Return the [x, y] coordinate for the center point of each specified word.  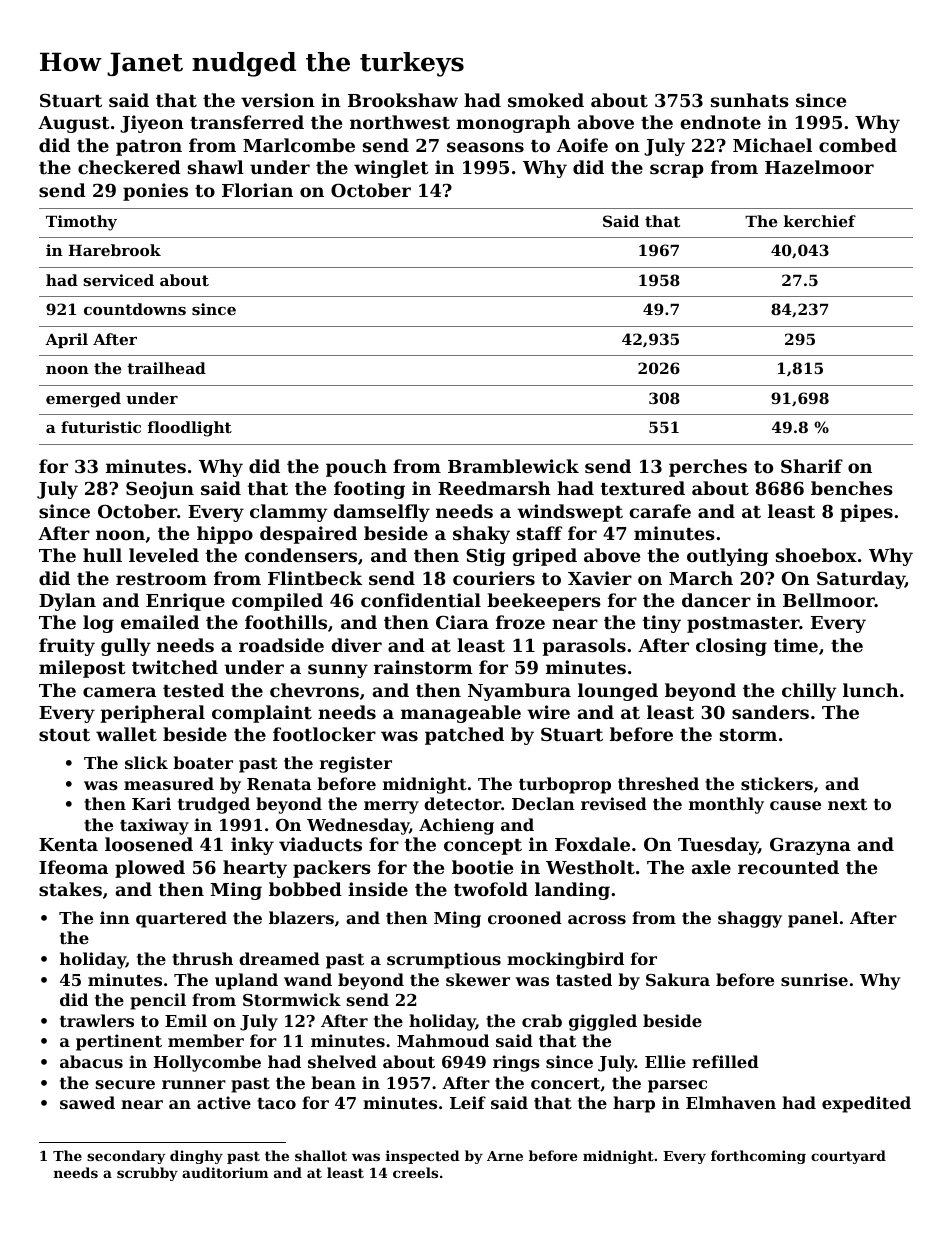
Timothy [81, 223]
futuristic [101, 427]
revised [614, 803]
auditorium [225, 1172]
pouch [356, 468]
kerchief [820, 221]
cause [795, 805]
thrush [202, 958]
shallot [321, 1155]
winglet [391, 169]
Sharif [812, 466]
